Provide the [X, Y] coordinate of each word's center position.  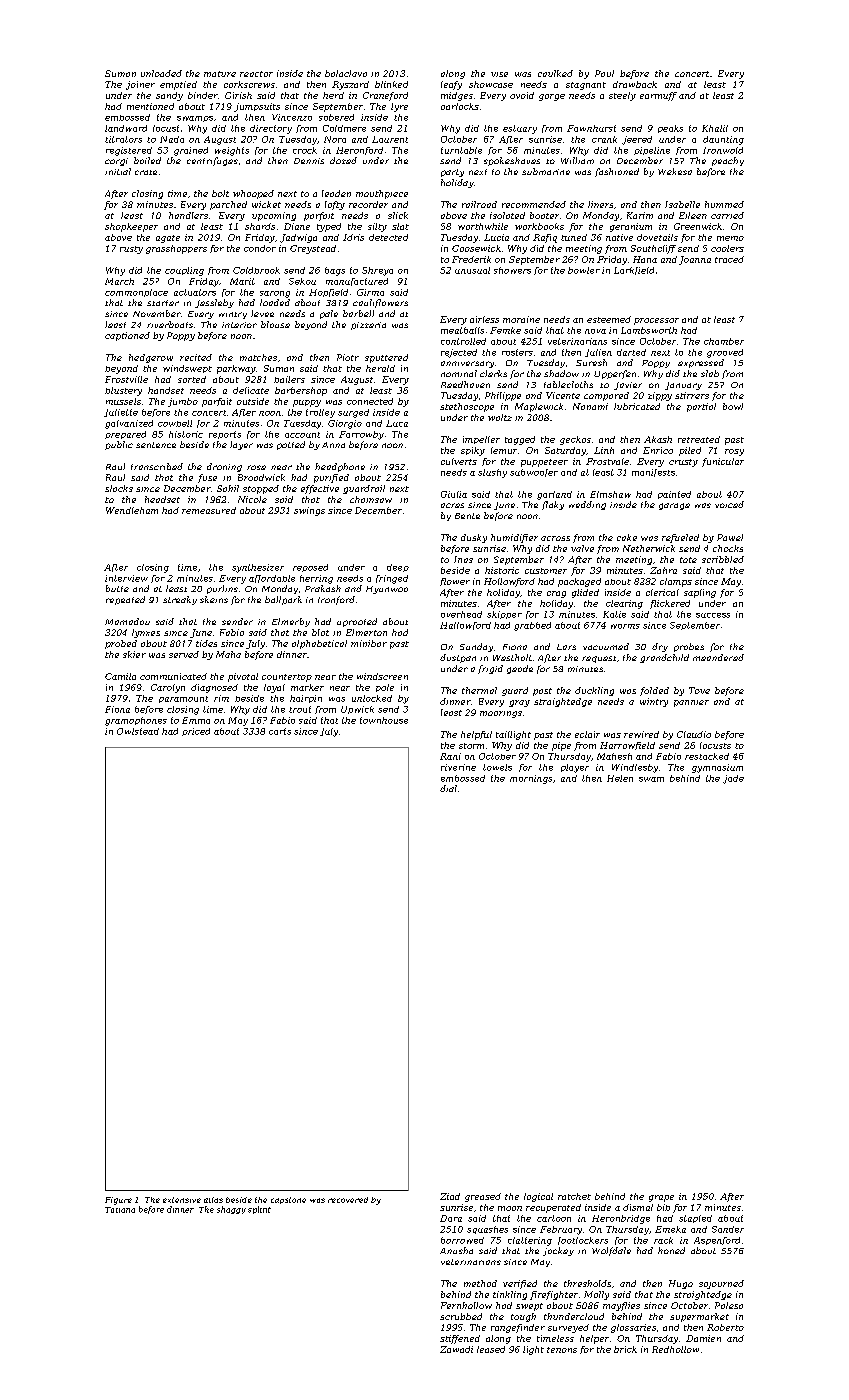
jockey [558, 1251]
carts [280, 731]
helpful [476, 735]
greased [483, 1197]
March [119, 281]
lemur [504, 450]
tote [688, 560]
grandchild [664, 658]
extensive [182, 1200]
